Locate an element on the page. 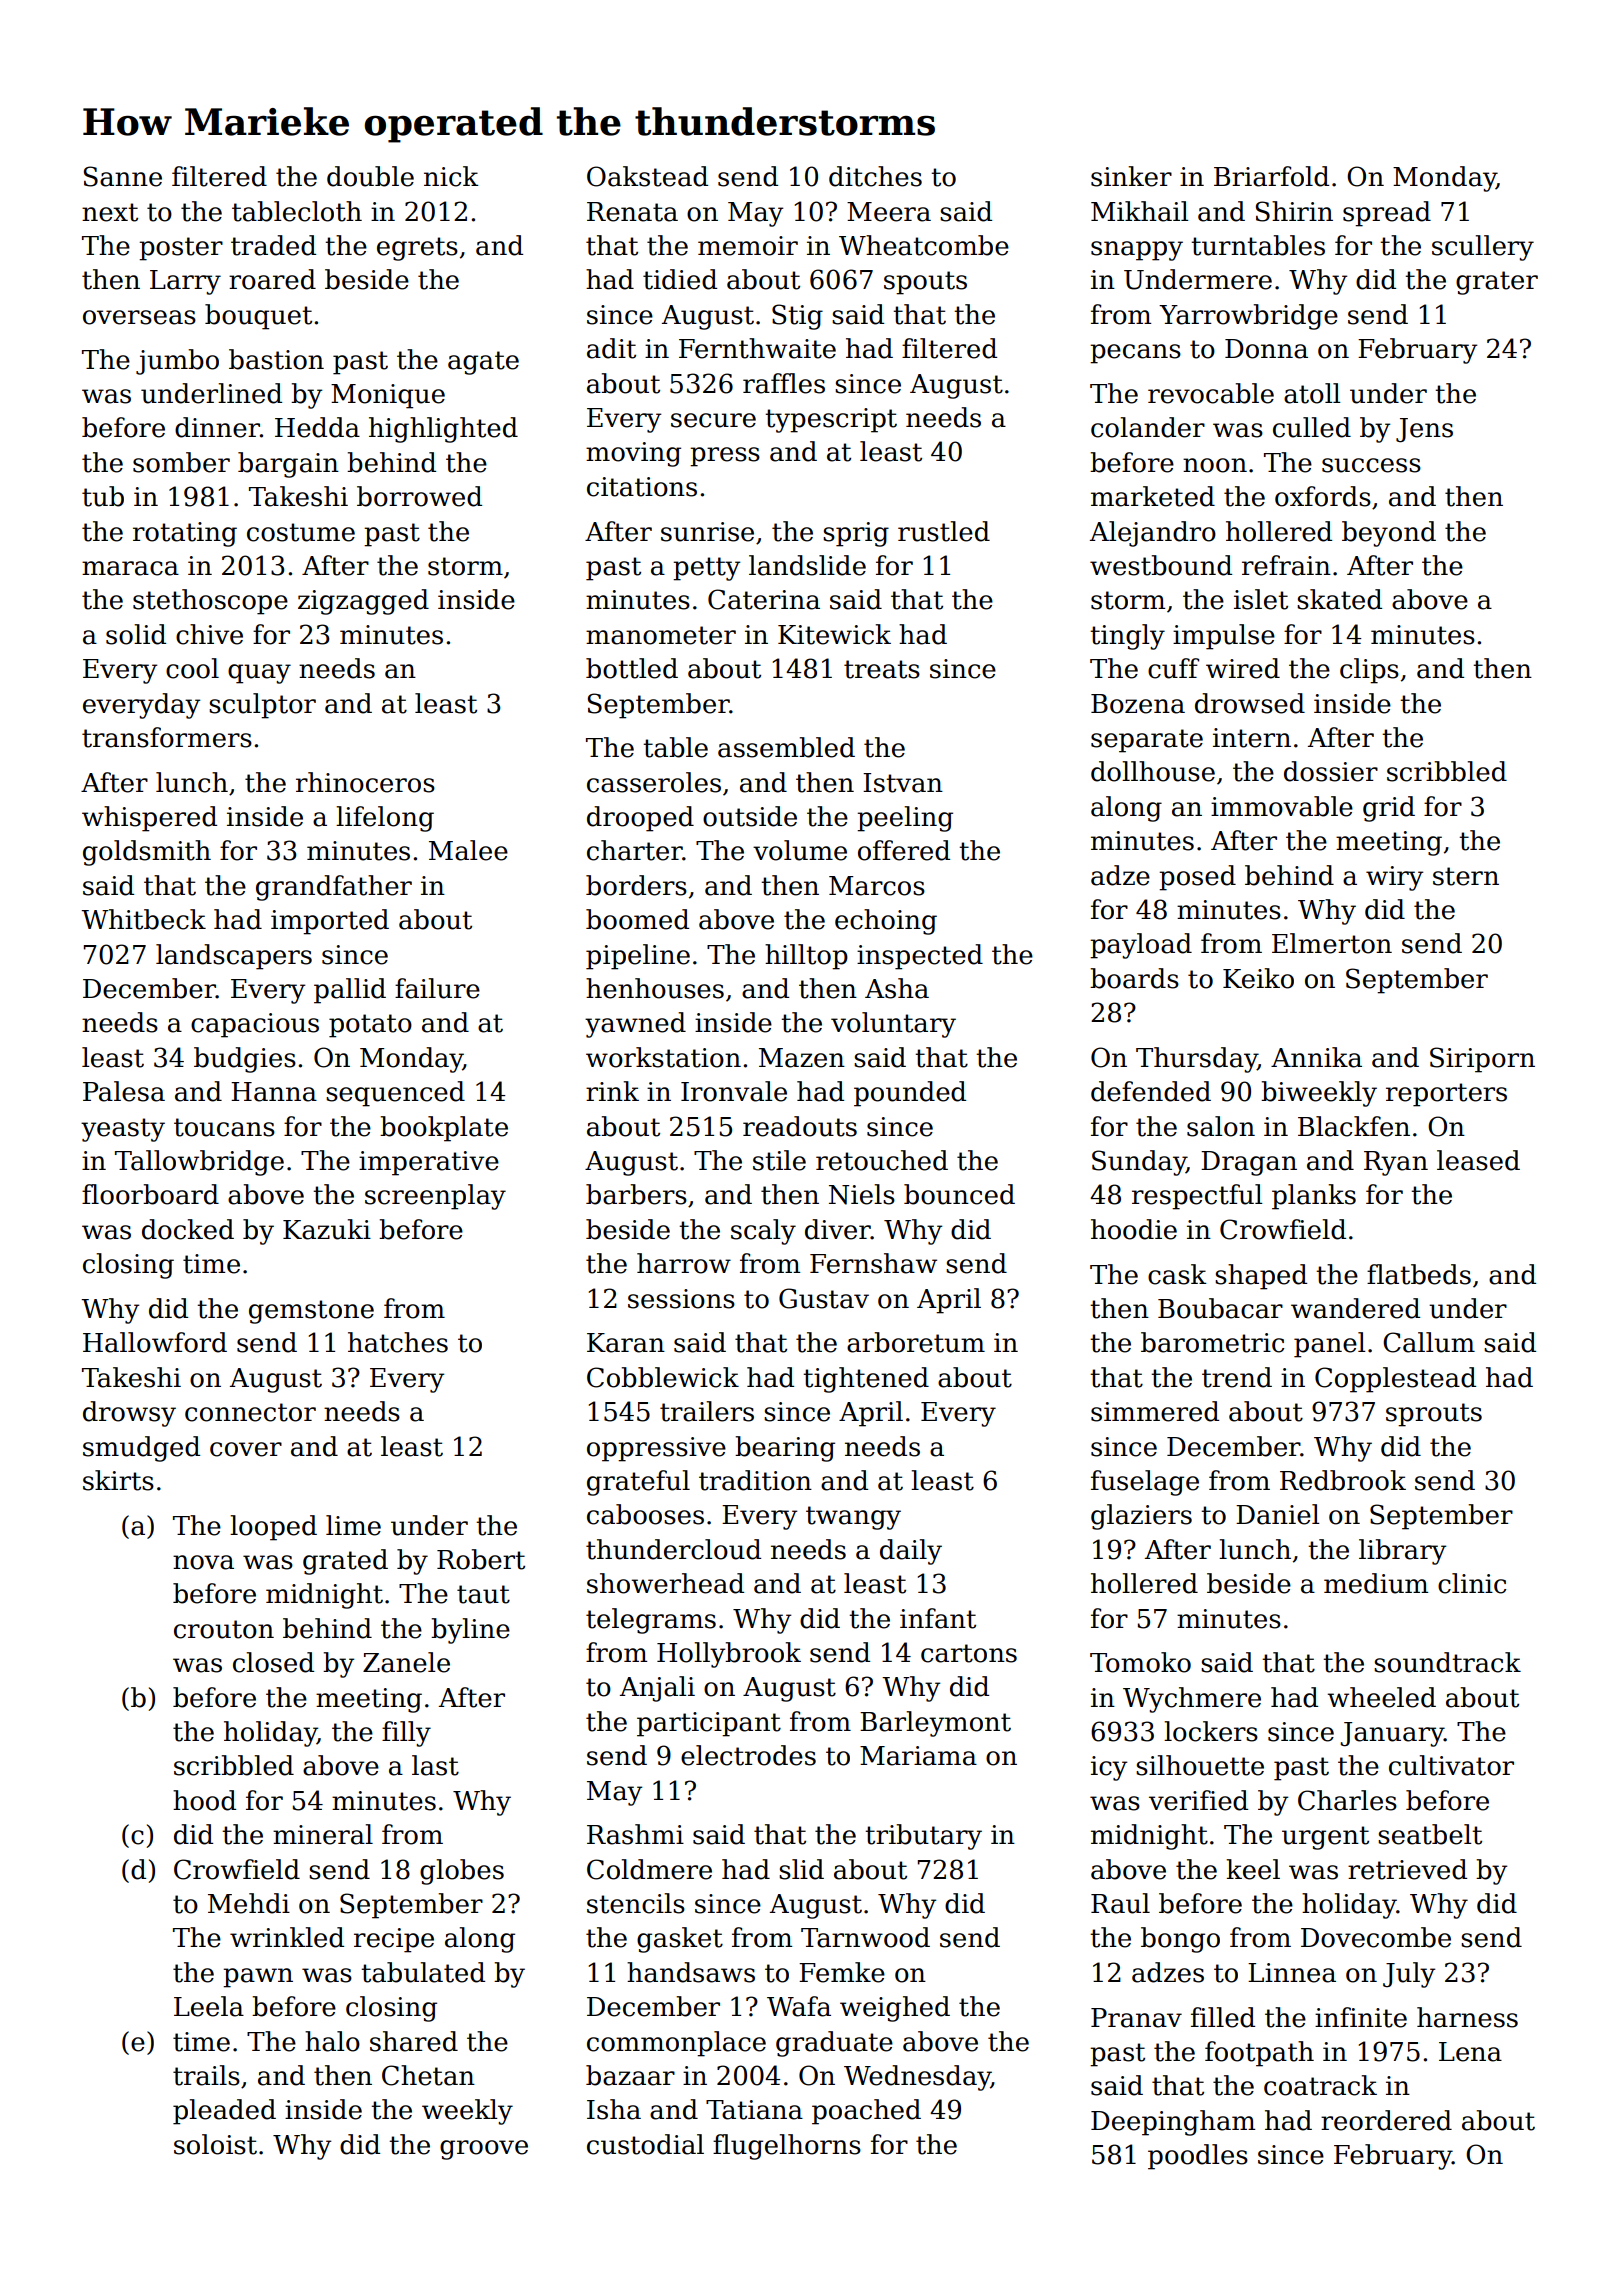  Femke is located at coordinates (842, 1972).
